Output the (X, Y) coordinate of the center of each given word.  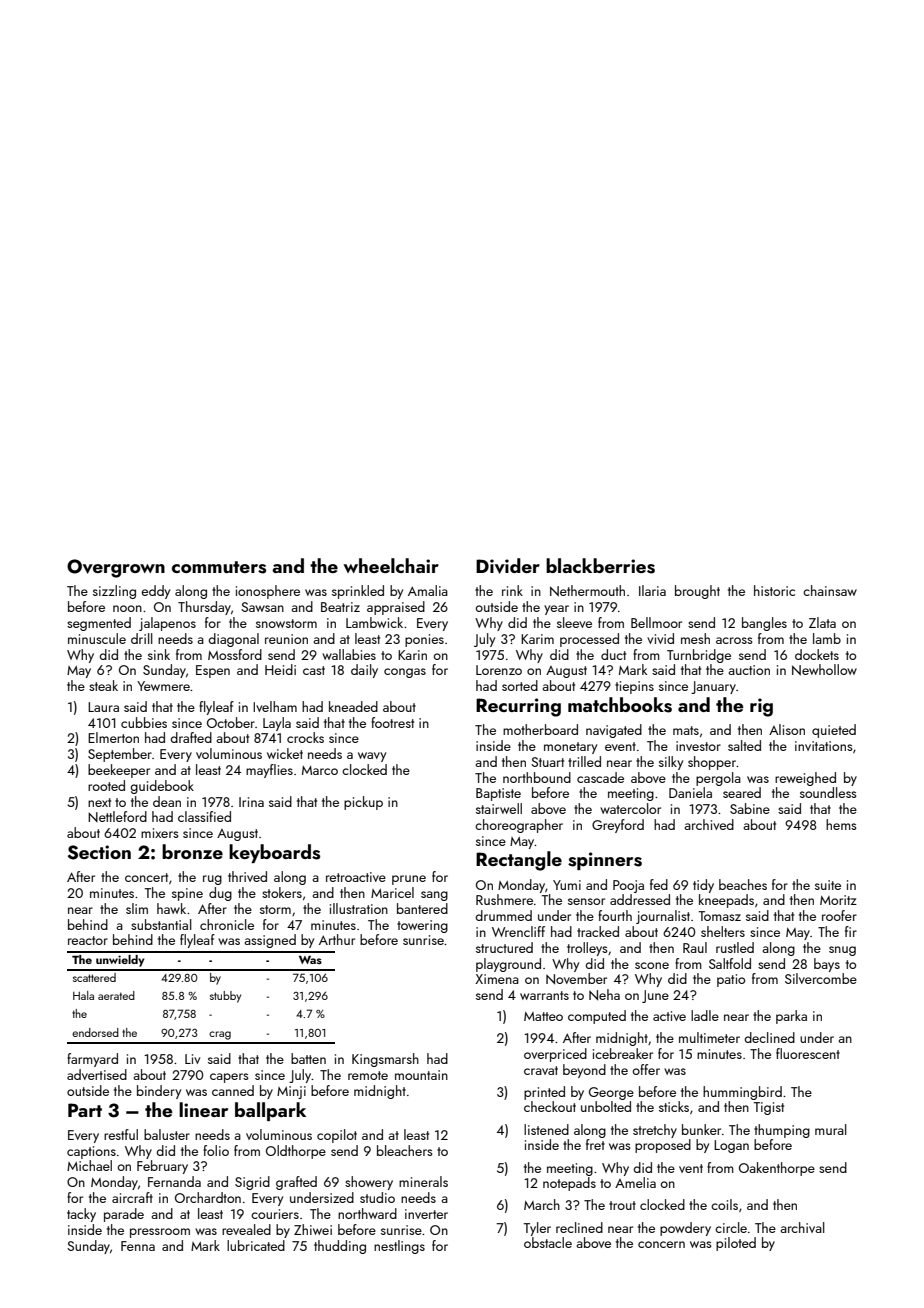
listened (546, 1129)
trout (622, 1205)
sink (159, 654)
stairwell (499, 808)
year (556, 610)
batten (308, 1058)
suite (828, 885)
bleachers (405, 1150)
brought (697, 592)
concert (146, 877)
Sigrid (252, 1183)
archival (802, 1227)
